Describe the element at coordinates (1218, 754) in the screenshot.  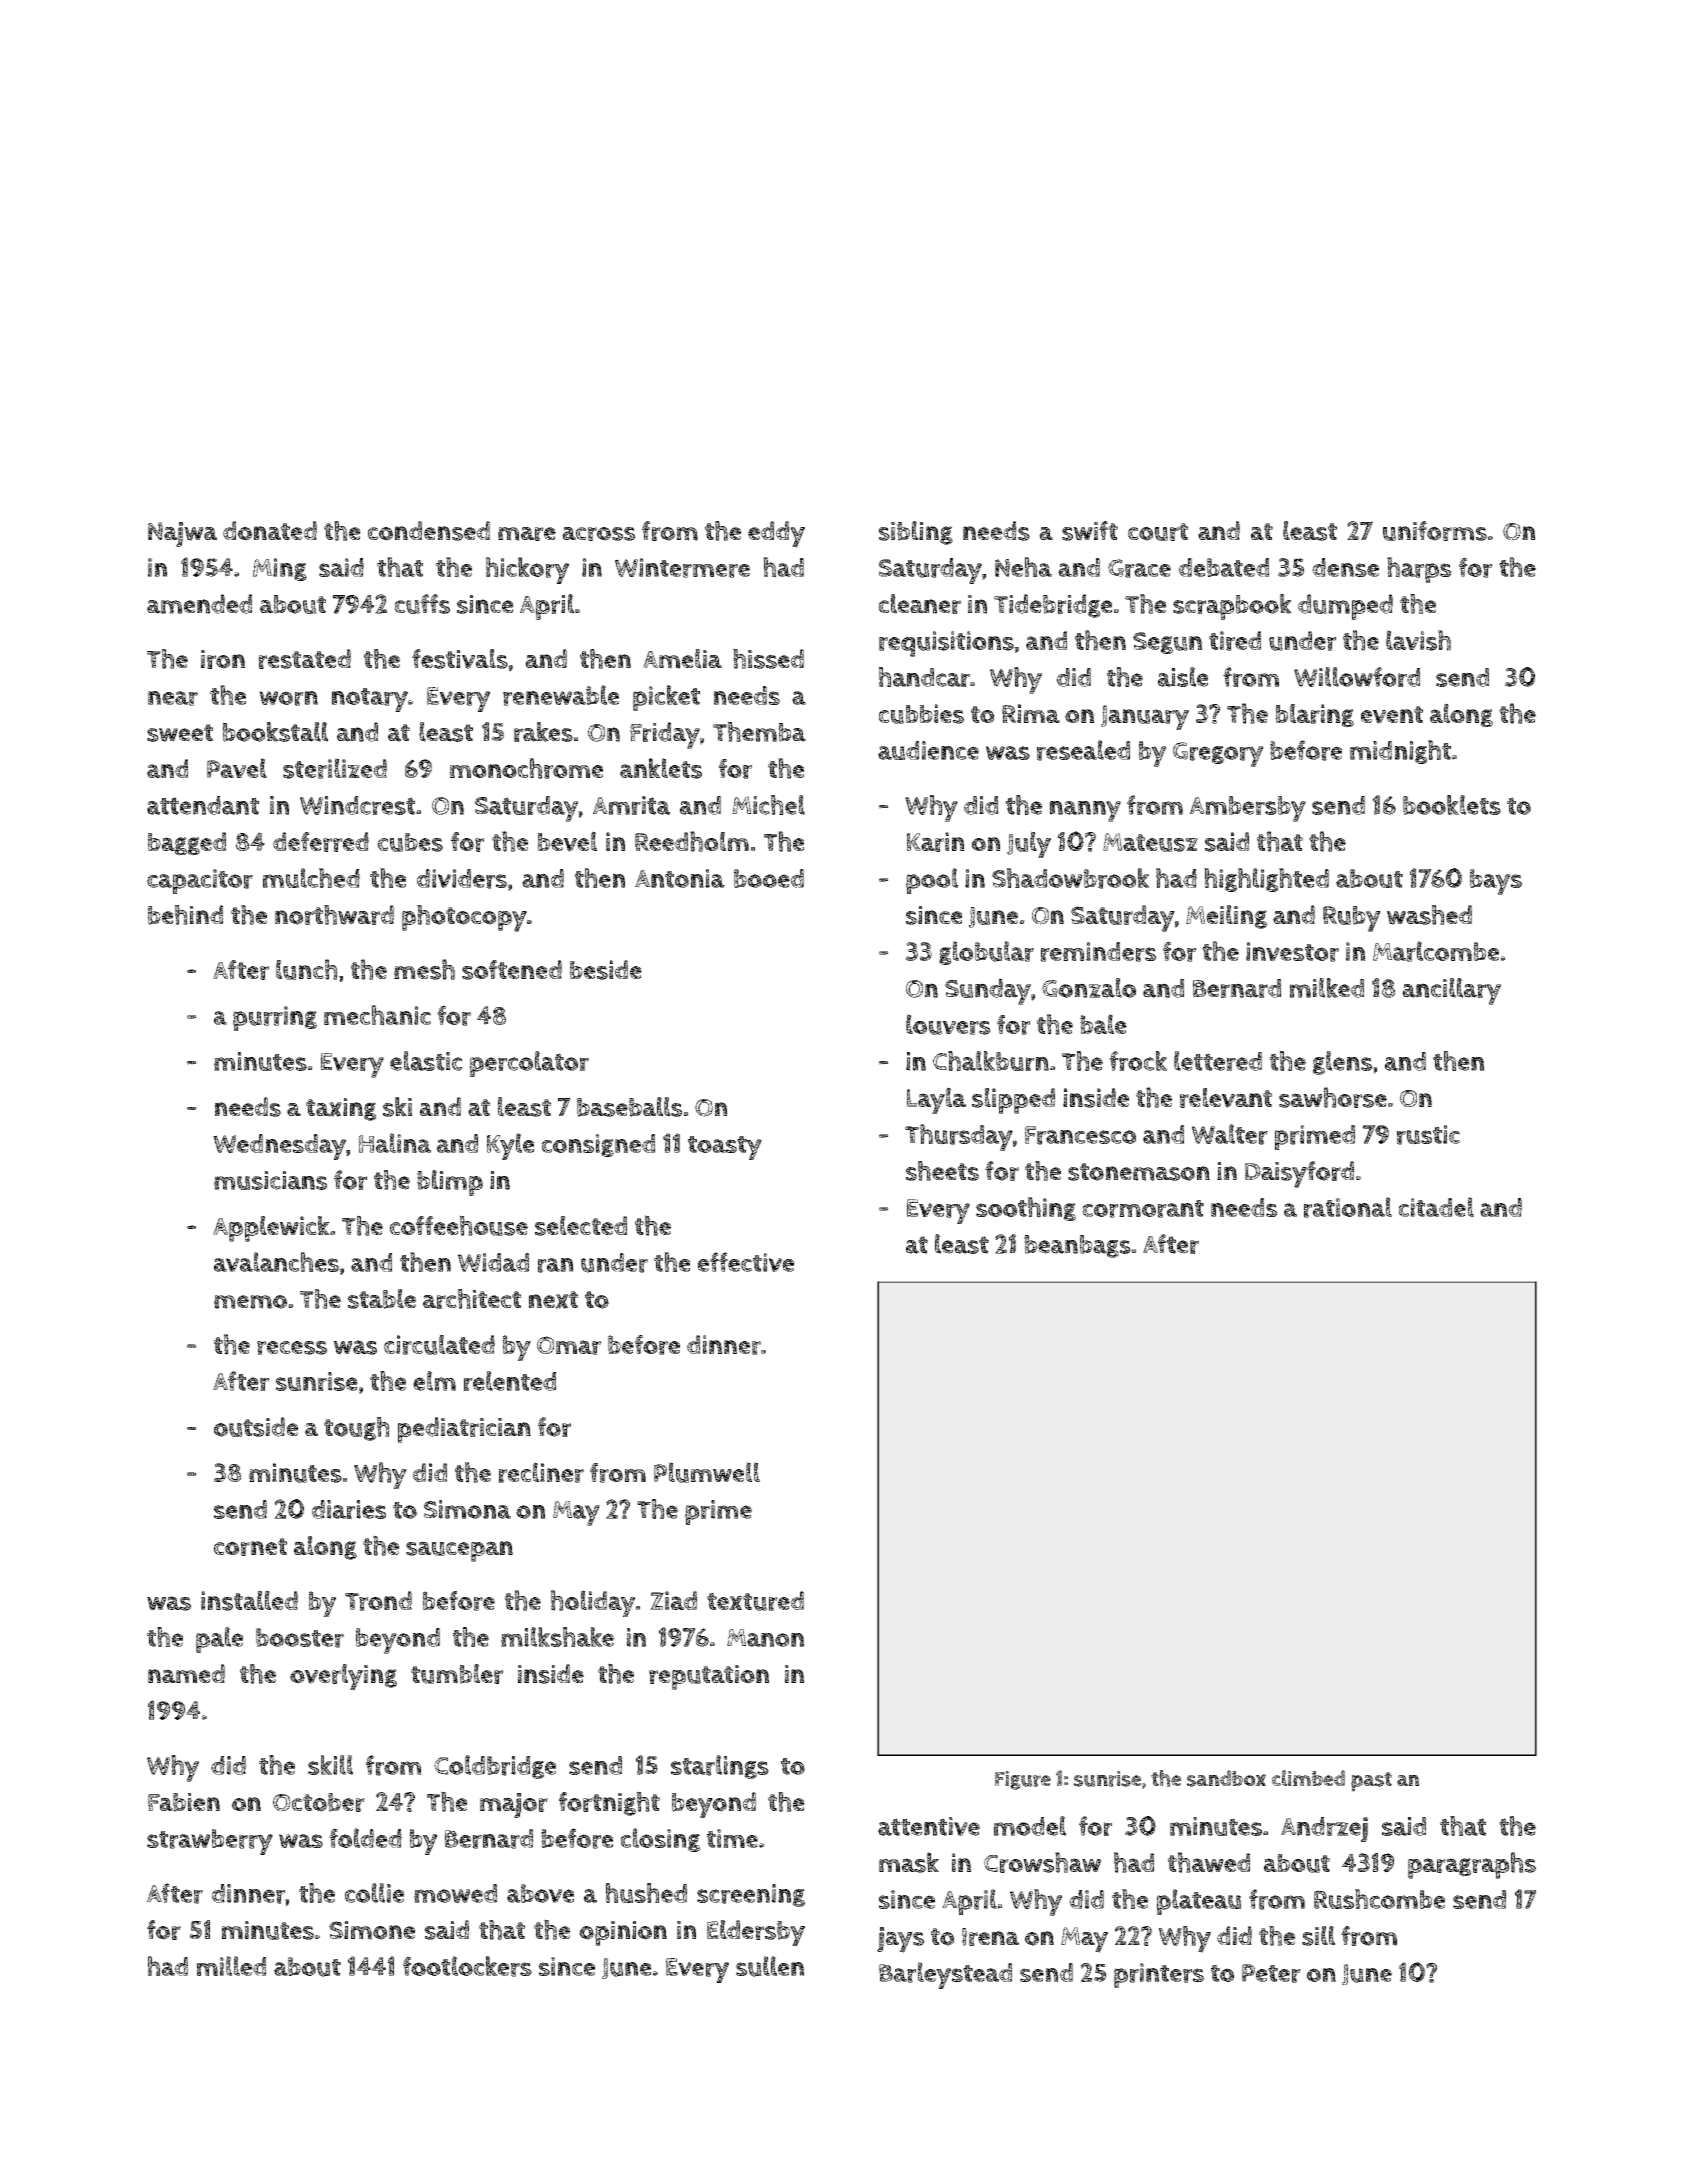
I see `Gregory` at that location.
